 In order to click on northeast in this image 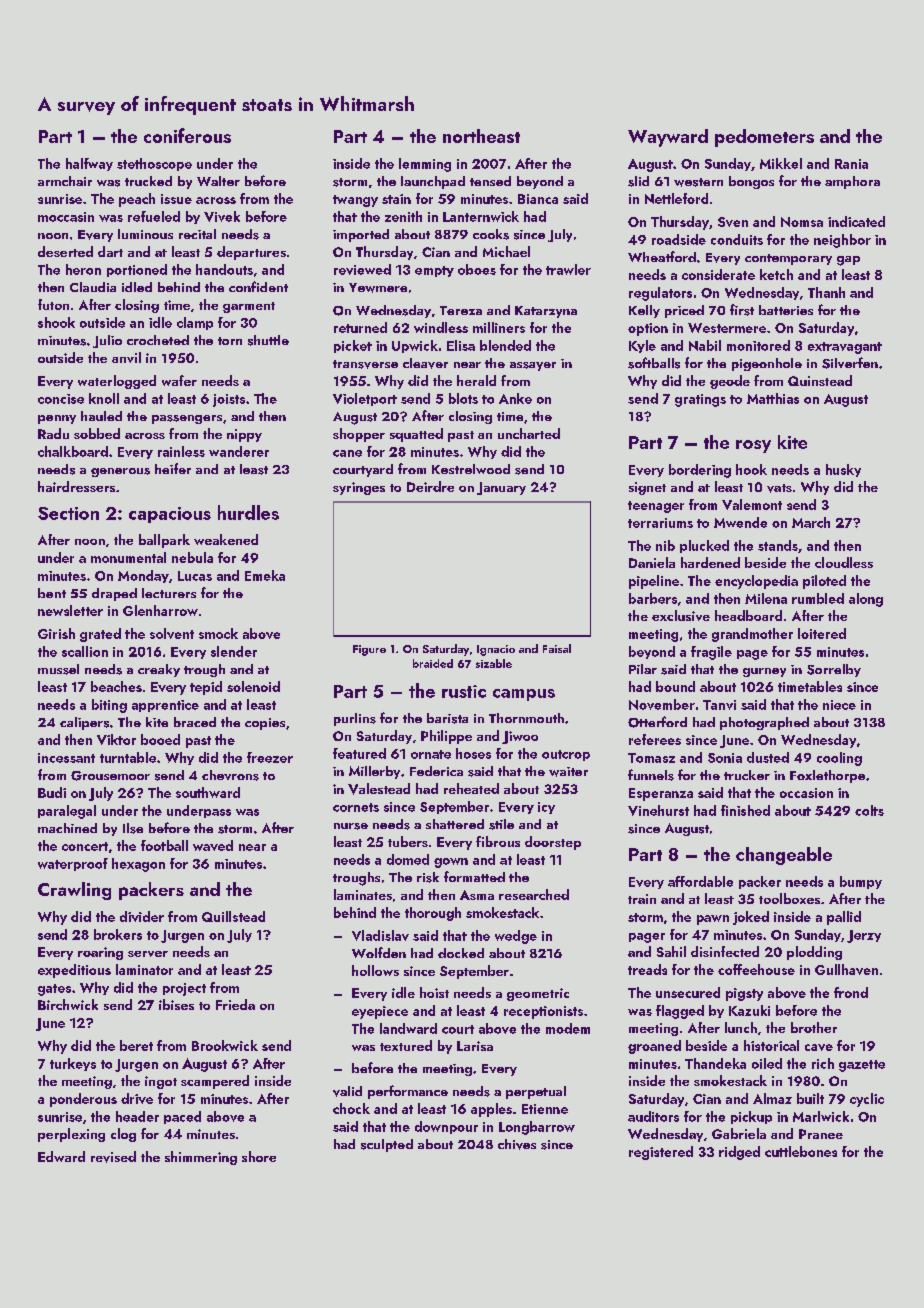, I will do `click(481, 136)`.
